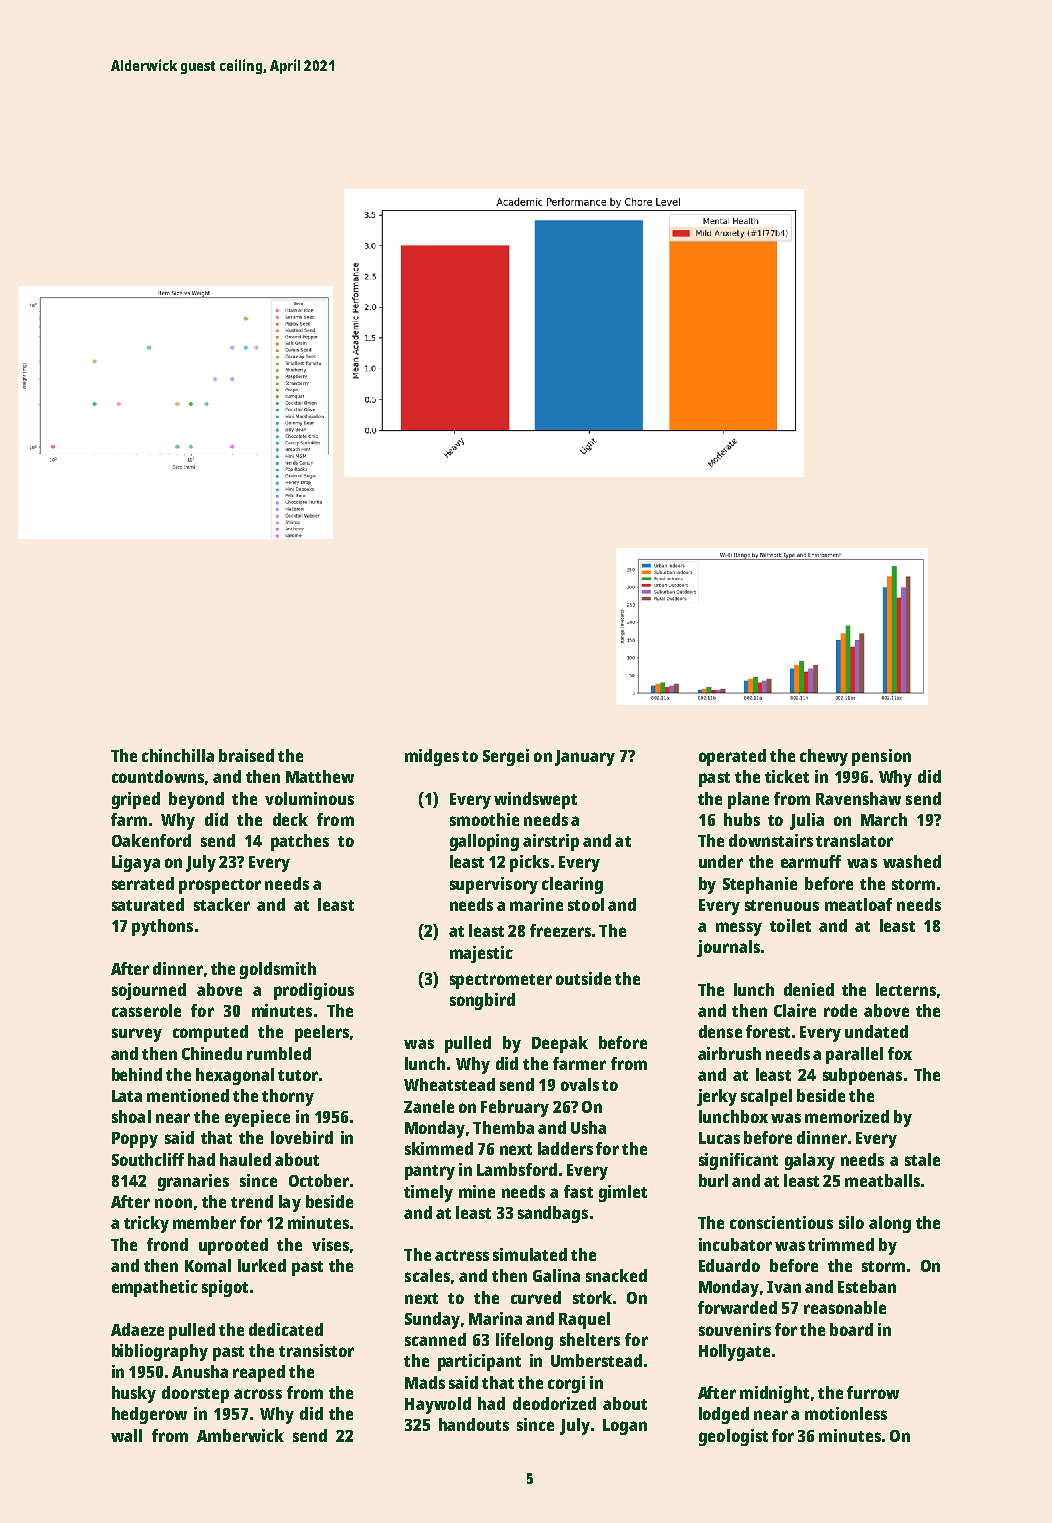  I want to click on eyepiece, so click(257, 1118).
